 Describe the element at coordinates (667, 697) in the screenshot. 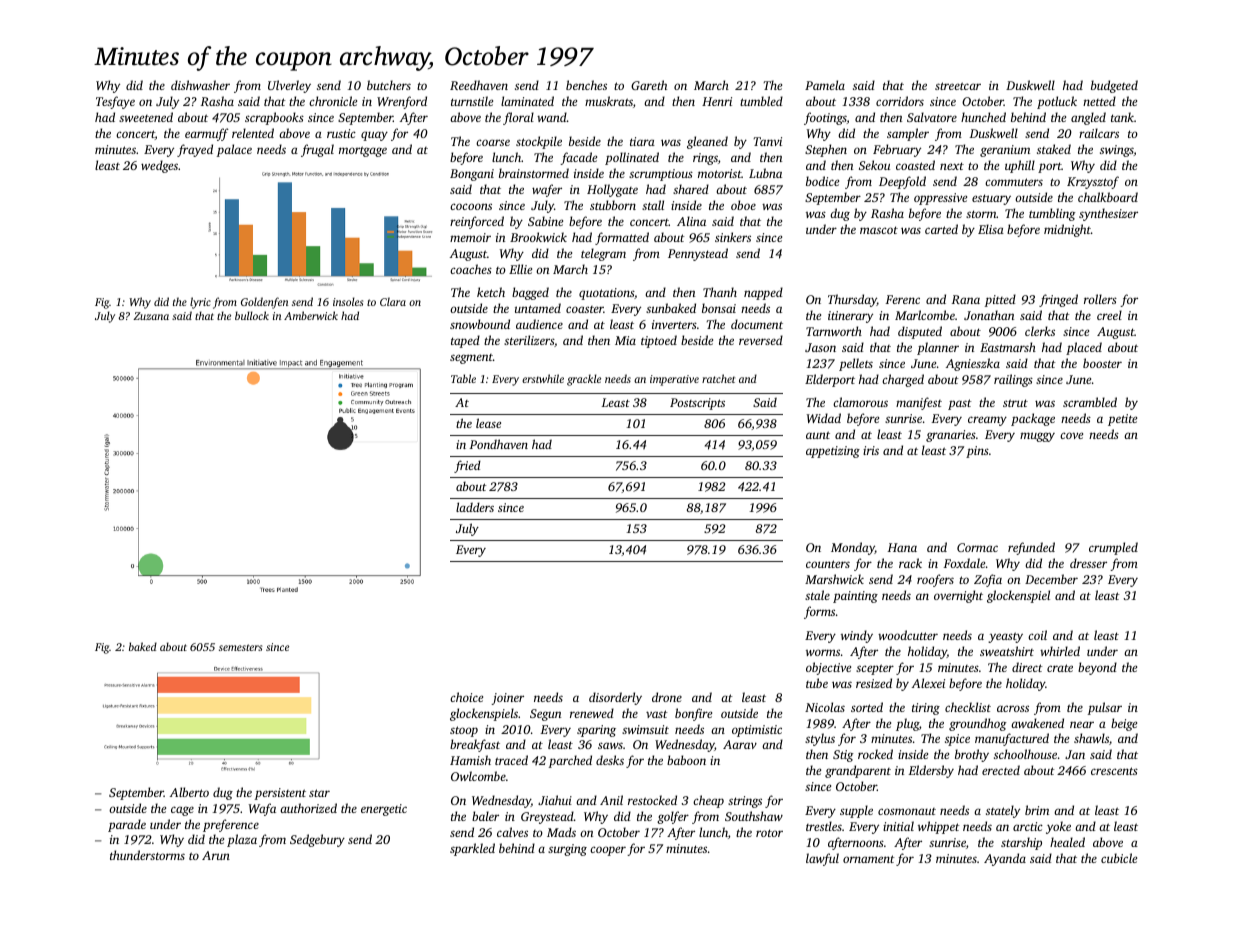

I see `drone` at that location.
